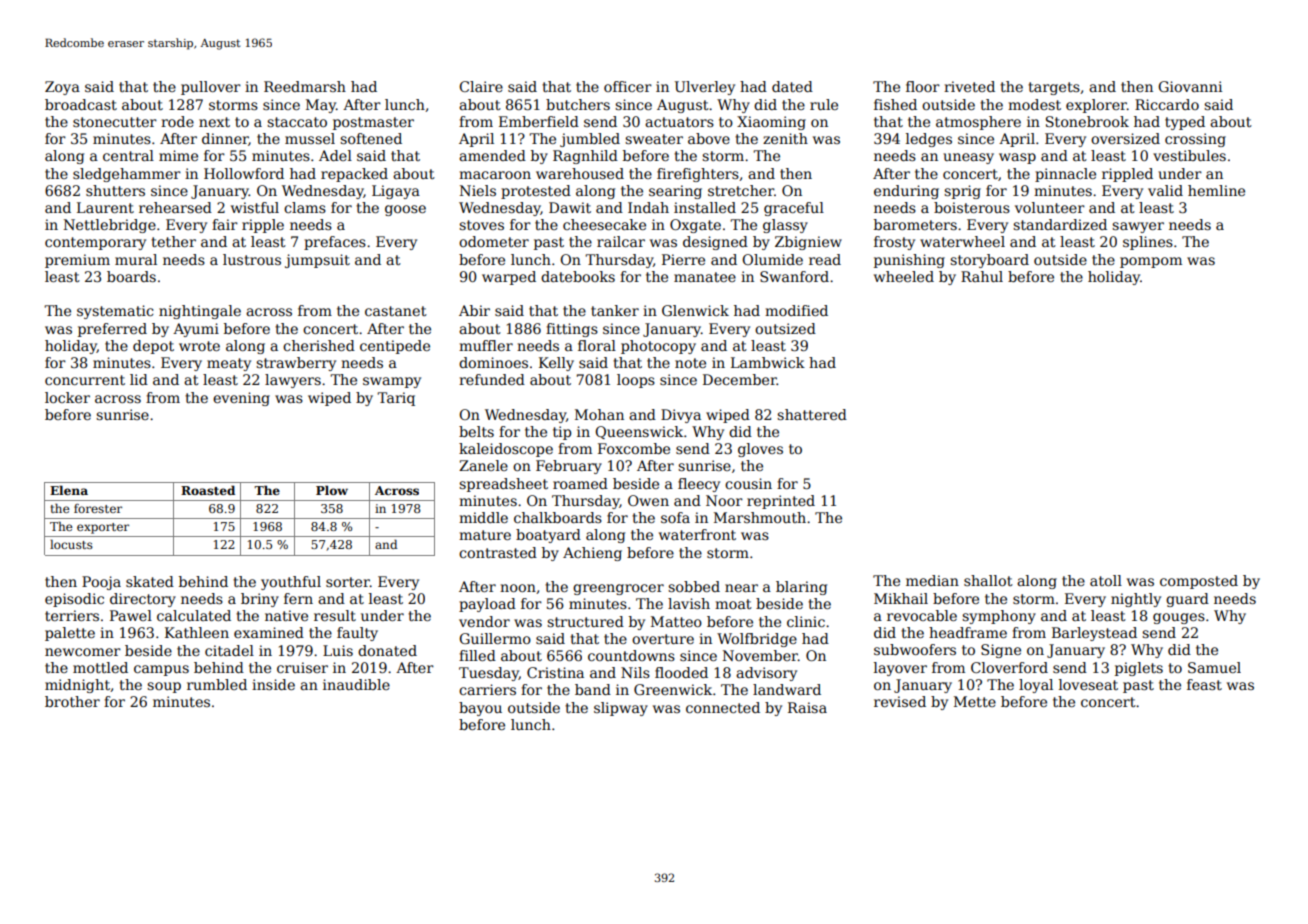 The image size is (1308, 924). I want to click on composted, so click(1199, 582).
